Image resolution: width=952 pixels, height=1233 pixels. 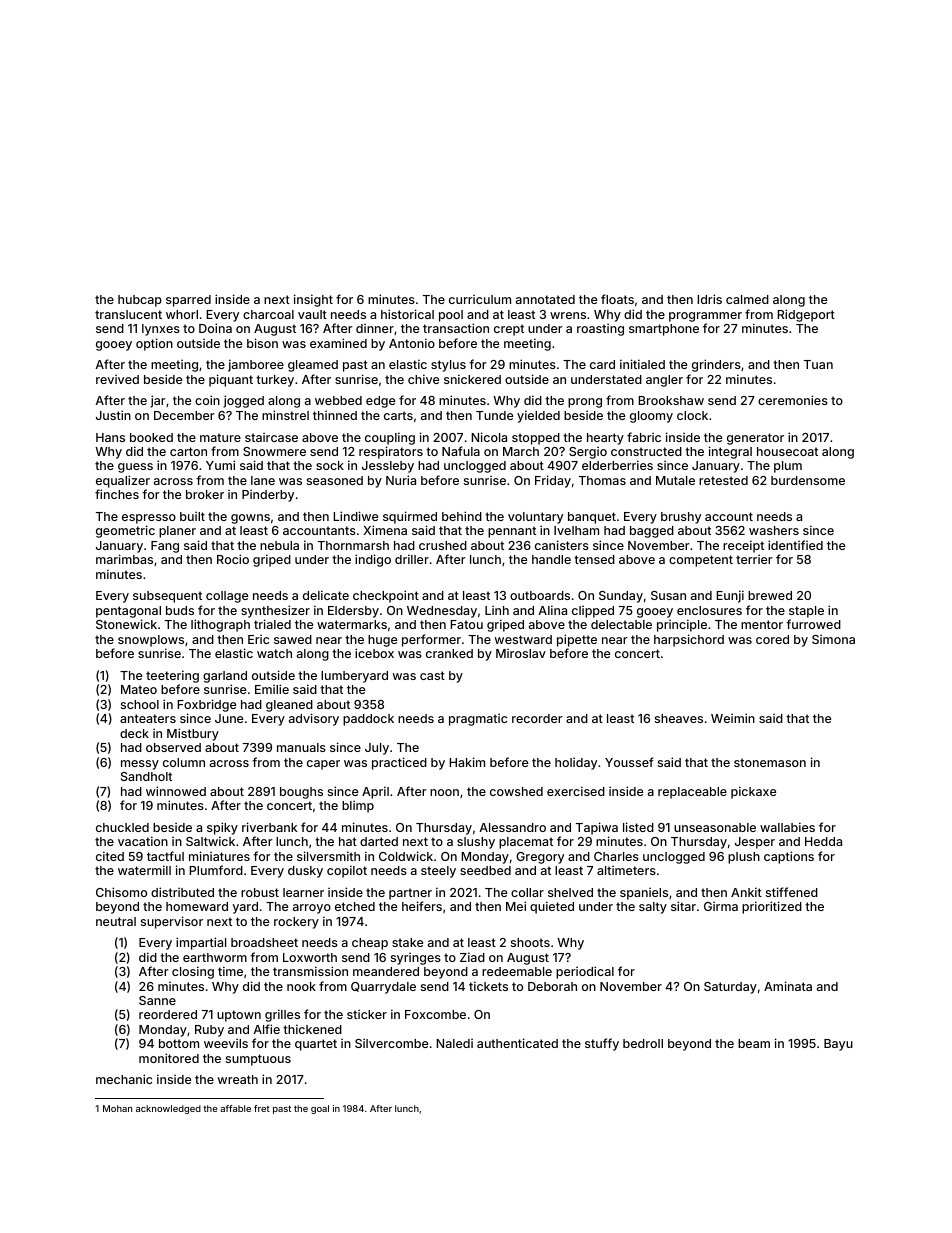 I want to click on burdensome, so click(x=808, y=480).
